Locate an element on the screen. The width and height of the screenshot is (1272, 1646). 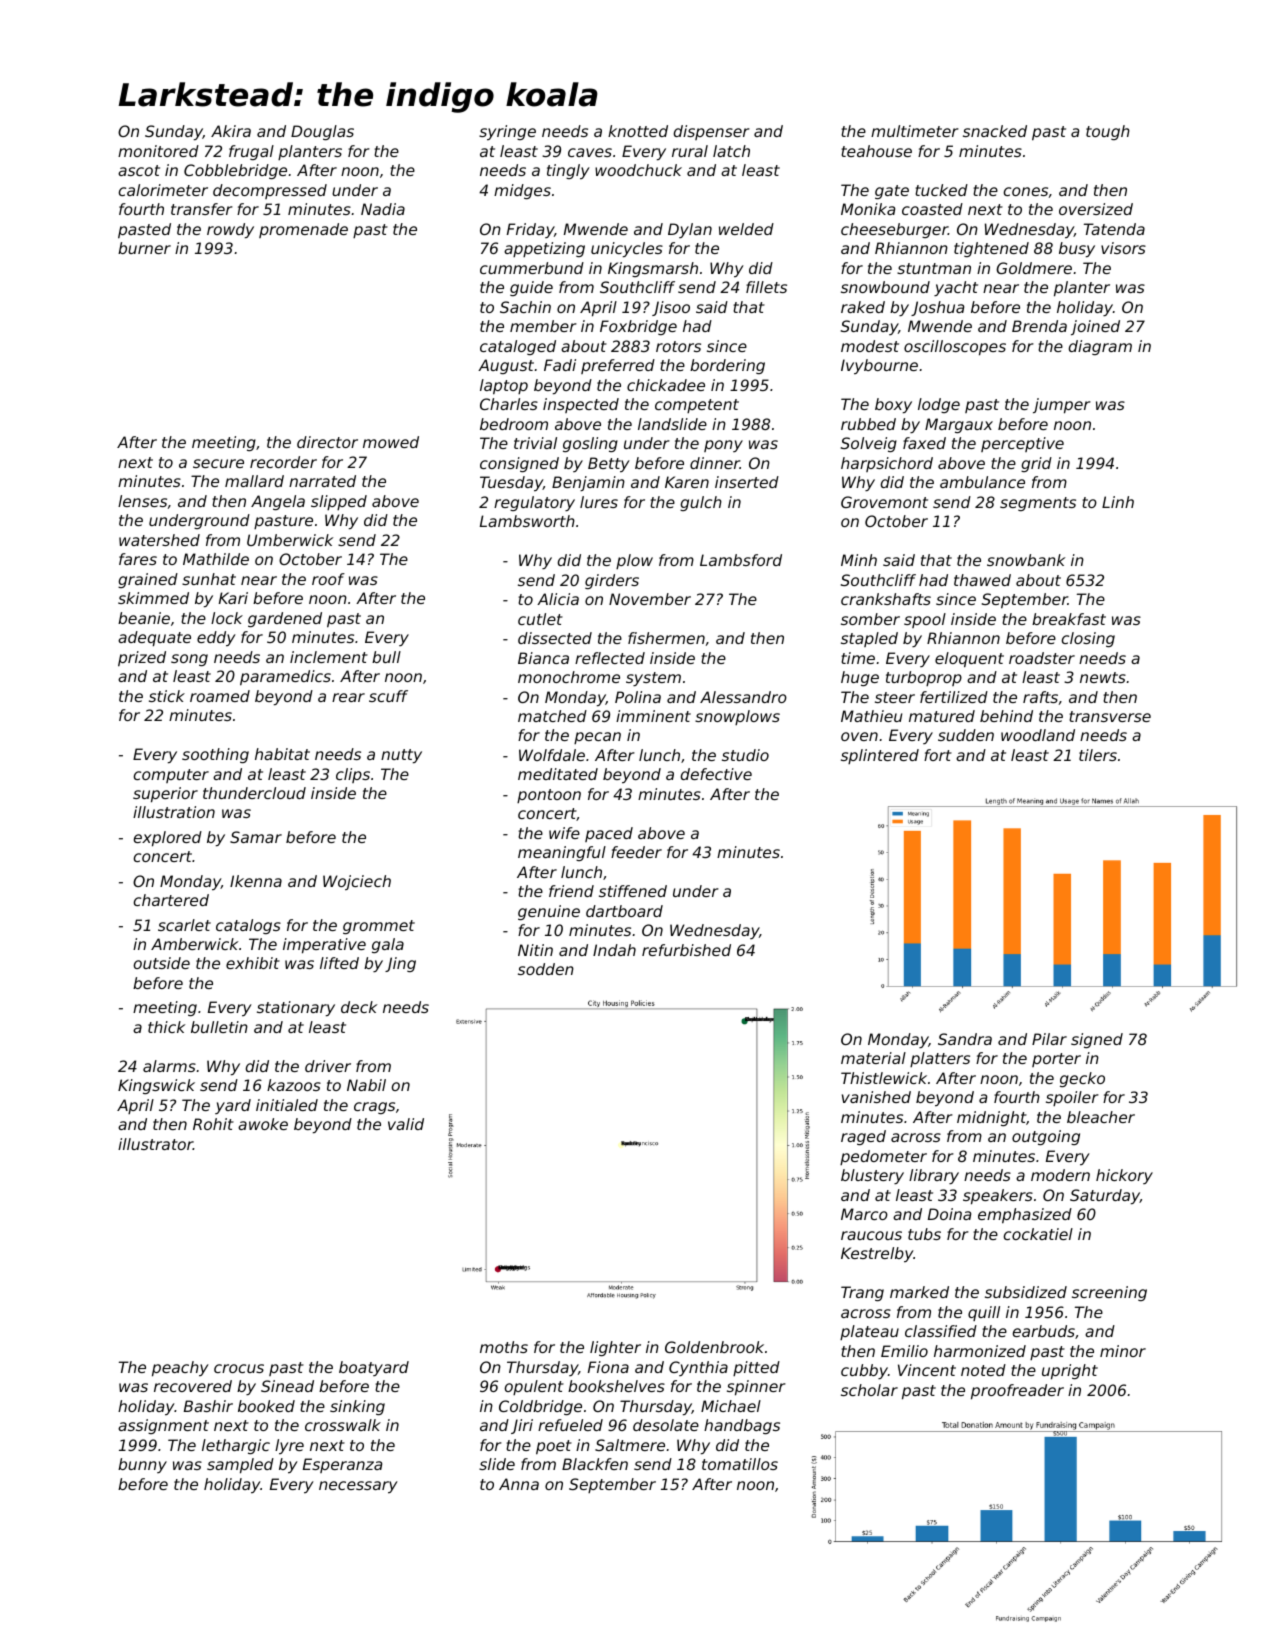
necessary is located at coordinates (358, 1487).
